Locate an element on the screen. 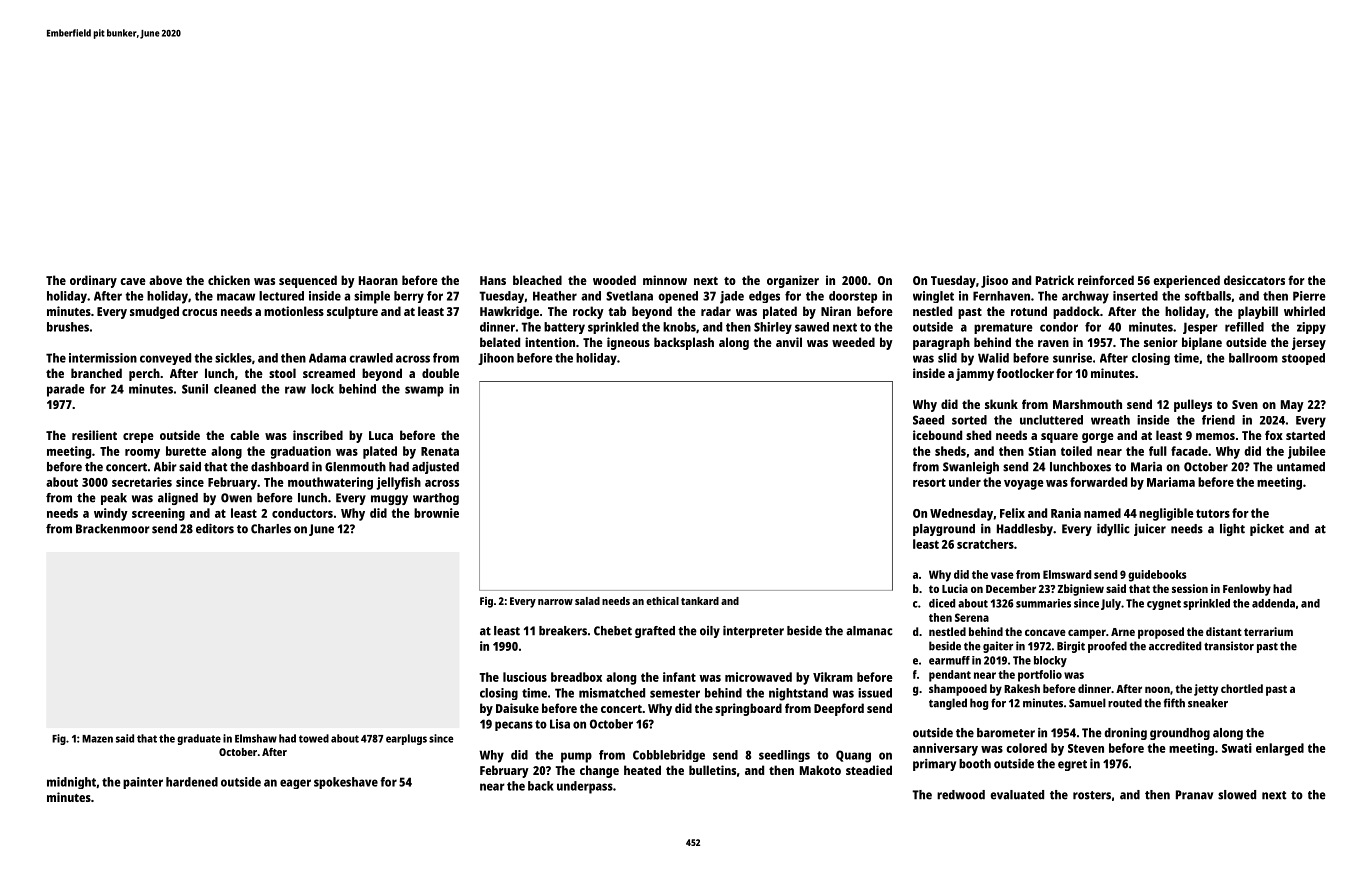 The image size is (1372, 887). summaries is located at coordinates (1043, 603).
